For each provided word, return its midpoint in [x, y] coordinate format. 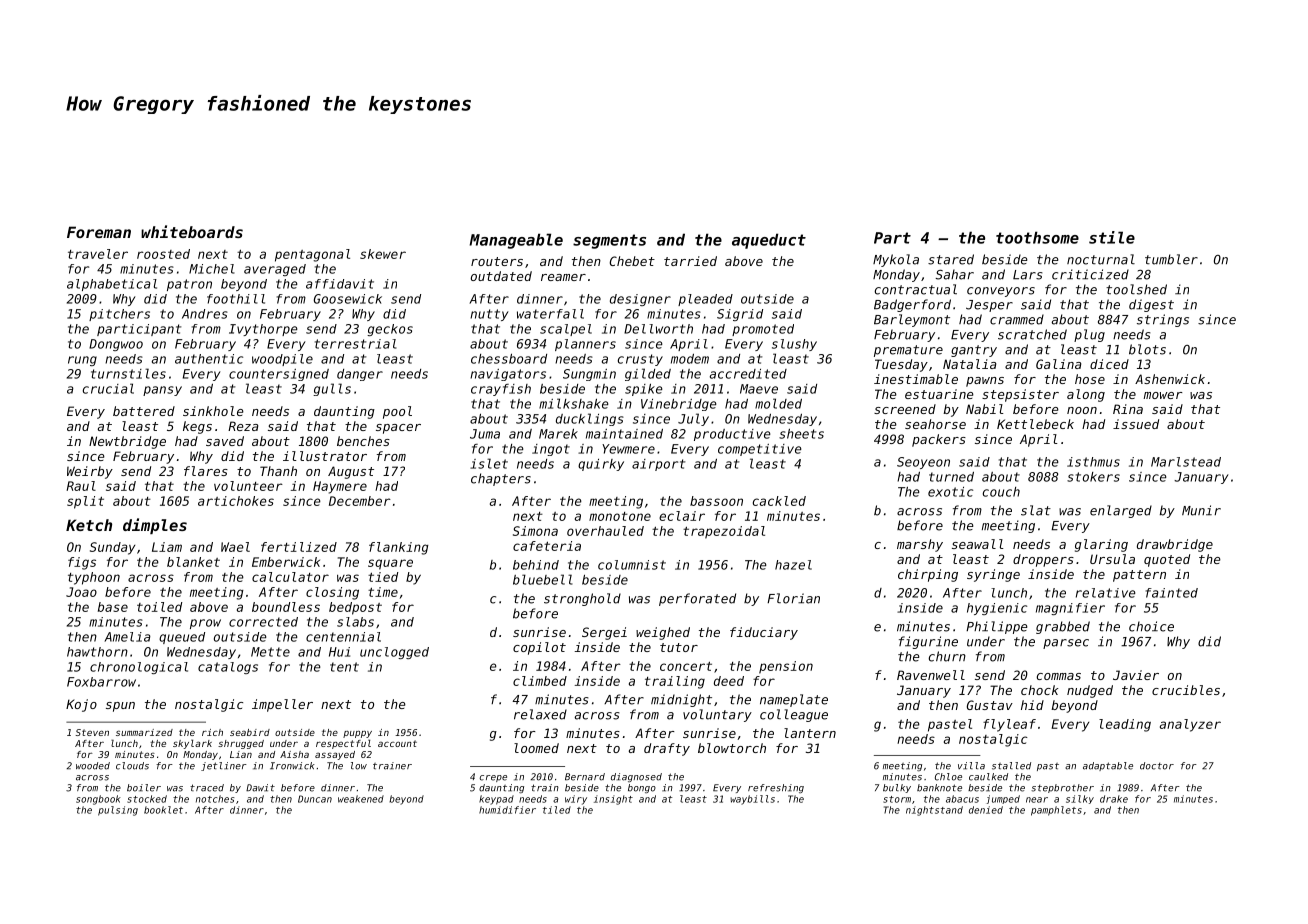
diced [1109, 364]
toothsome [1037, 237]
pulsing [118, 811]
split [85, 502]
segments [609, 241]
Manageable [516, 241]
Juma [485, 434]
